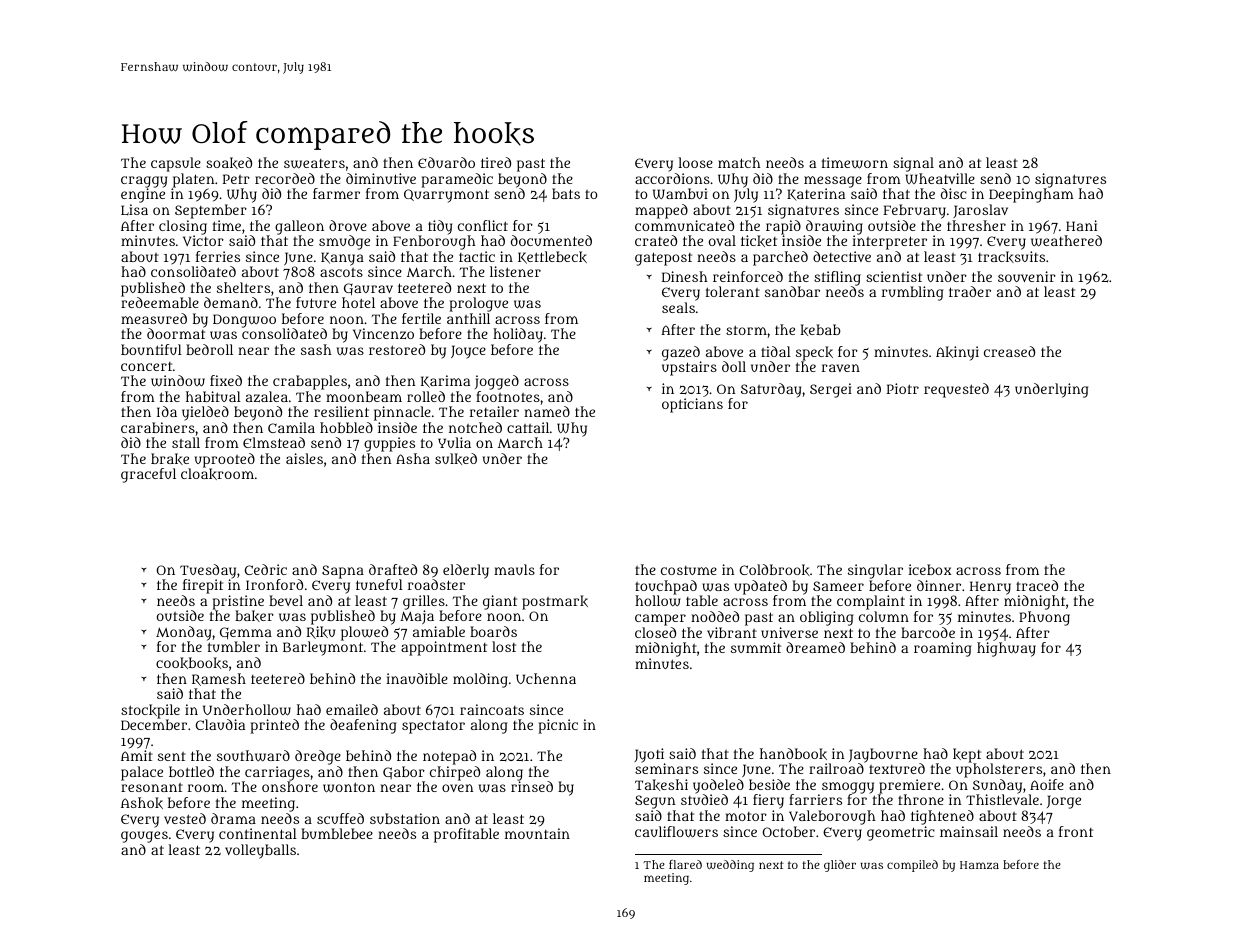  Describe the element at coordinates (552, 257) in the screenshot. I see `Kettlebeck` at that location.
